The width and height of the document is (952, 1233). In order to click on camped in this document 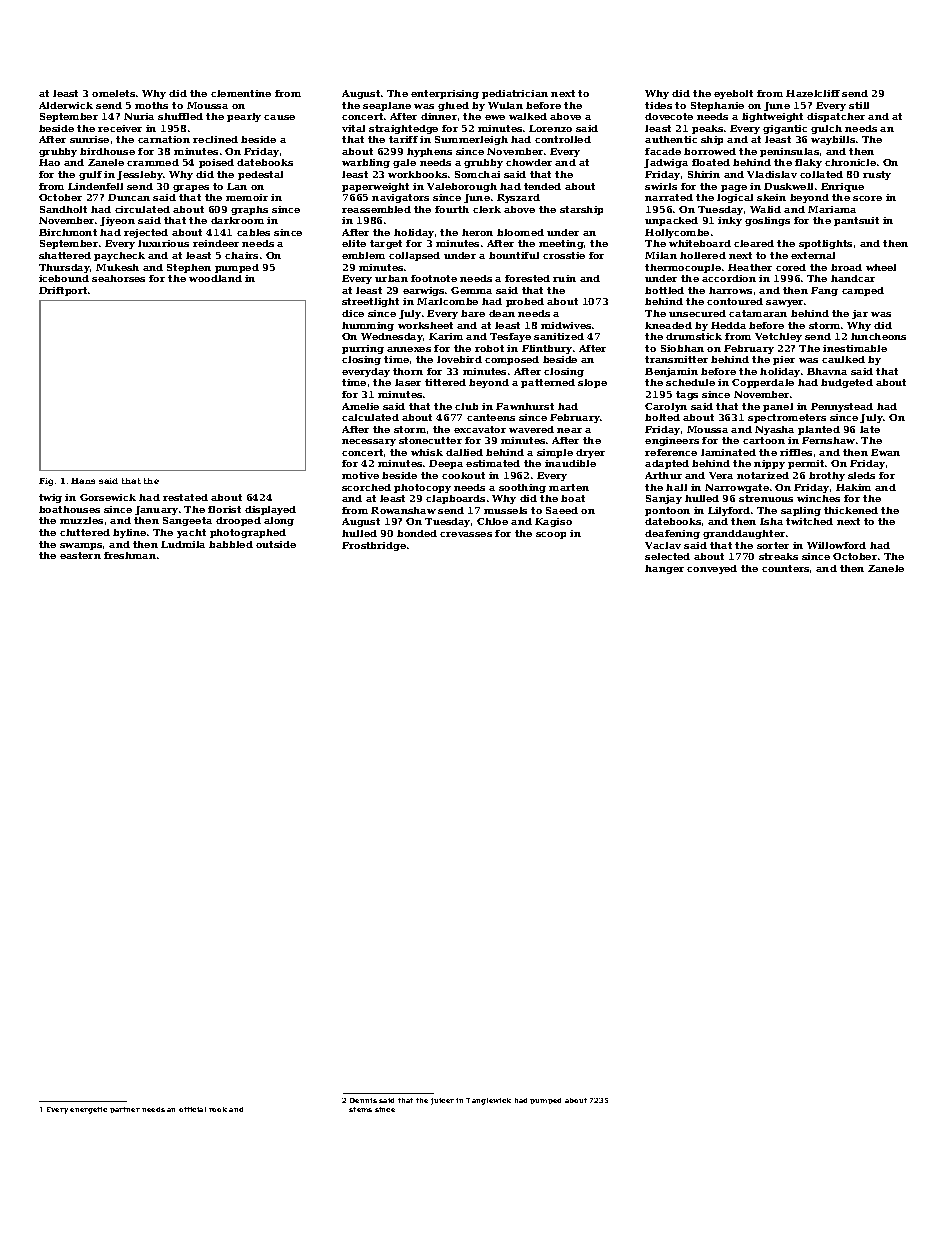, I will do `click(863, 291)`.
